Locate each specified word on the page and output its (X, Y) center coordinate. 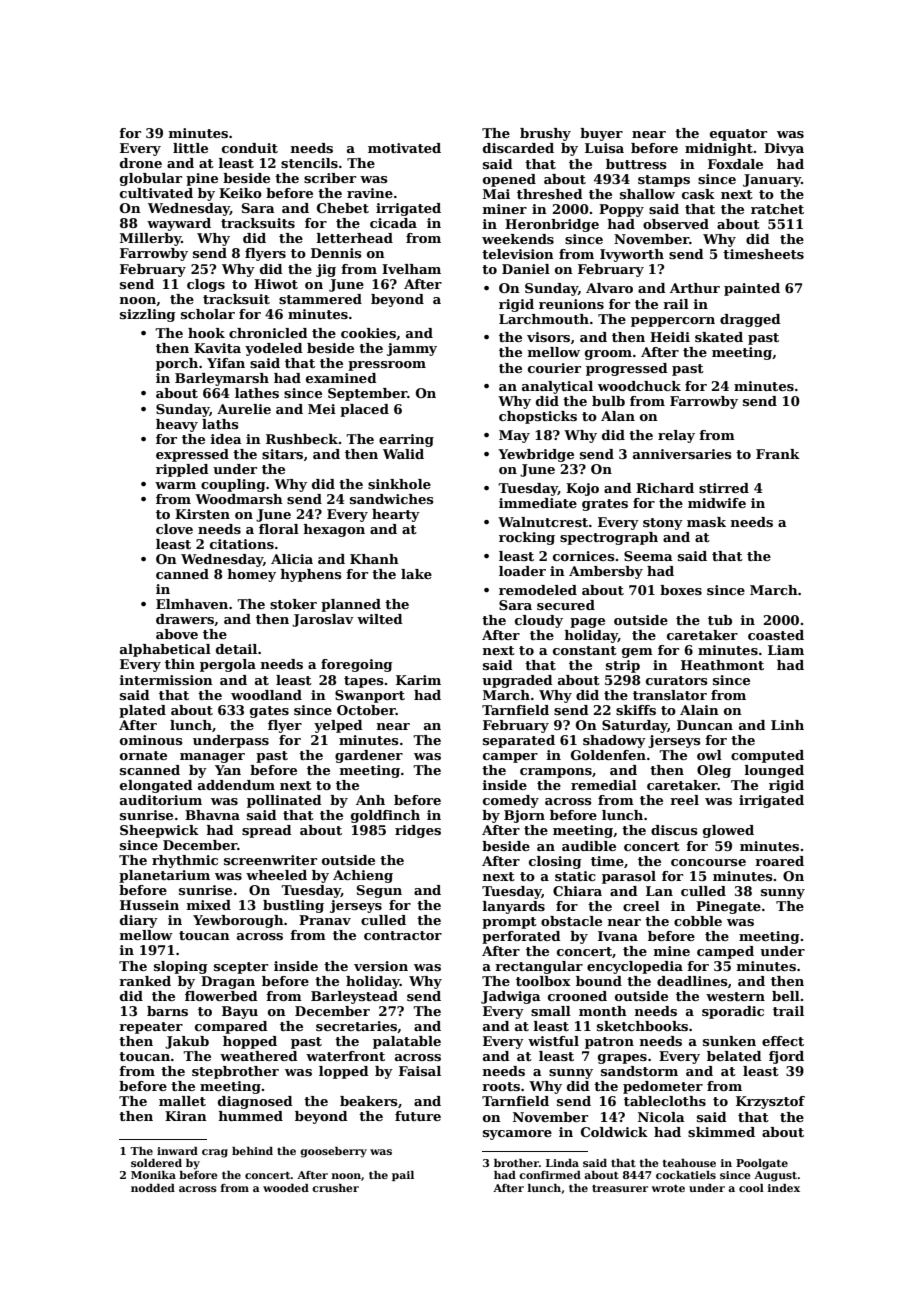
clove (174, 529)
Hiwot (276, 284)
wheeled (276, 875)
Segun (379, 891)
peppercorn (673, 322)
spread (267, 831)
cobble (698, 921)
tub (720, 620)
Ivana (618, 936)
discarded (518, 148)
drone (141, 163)
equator (738, 135)
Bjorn (524, 816)
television (518, 254)
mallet (182, 1101)
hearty (396, 515)
